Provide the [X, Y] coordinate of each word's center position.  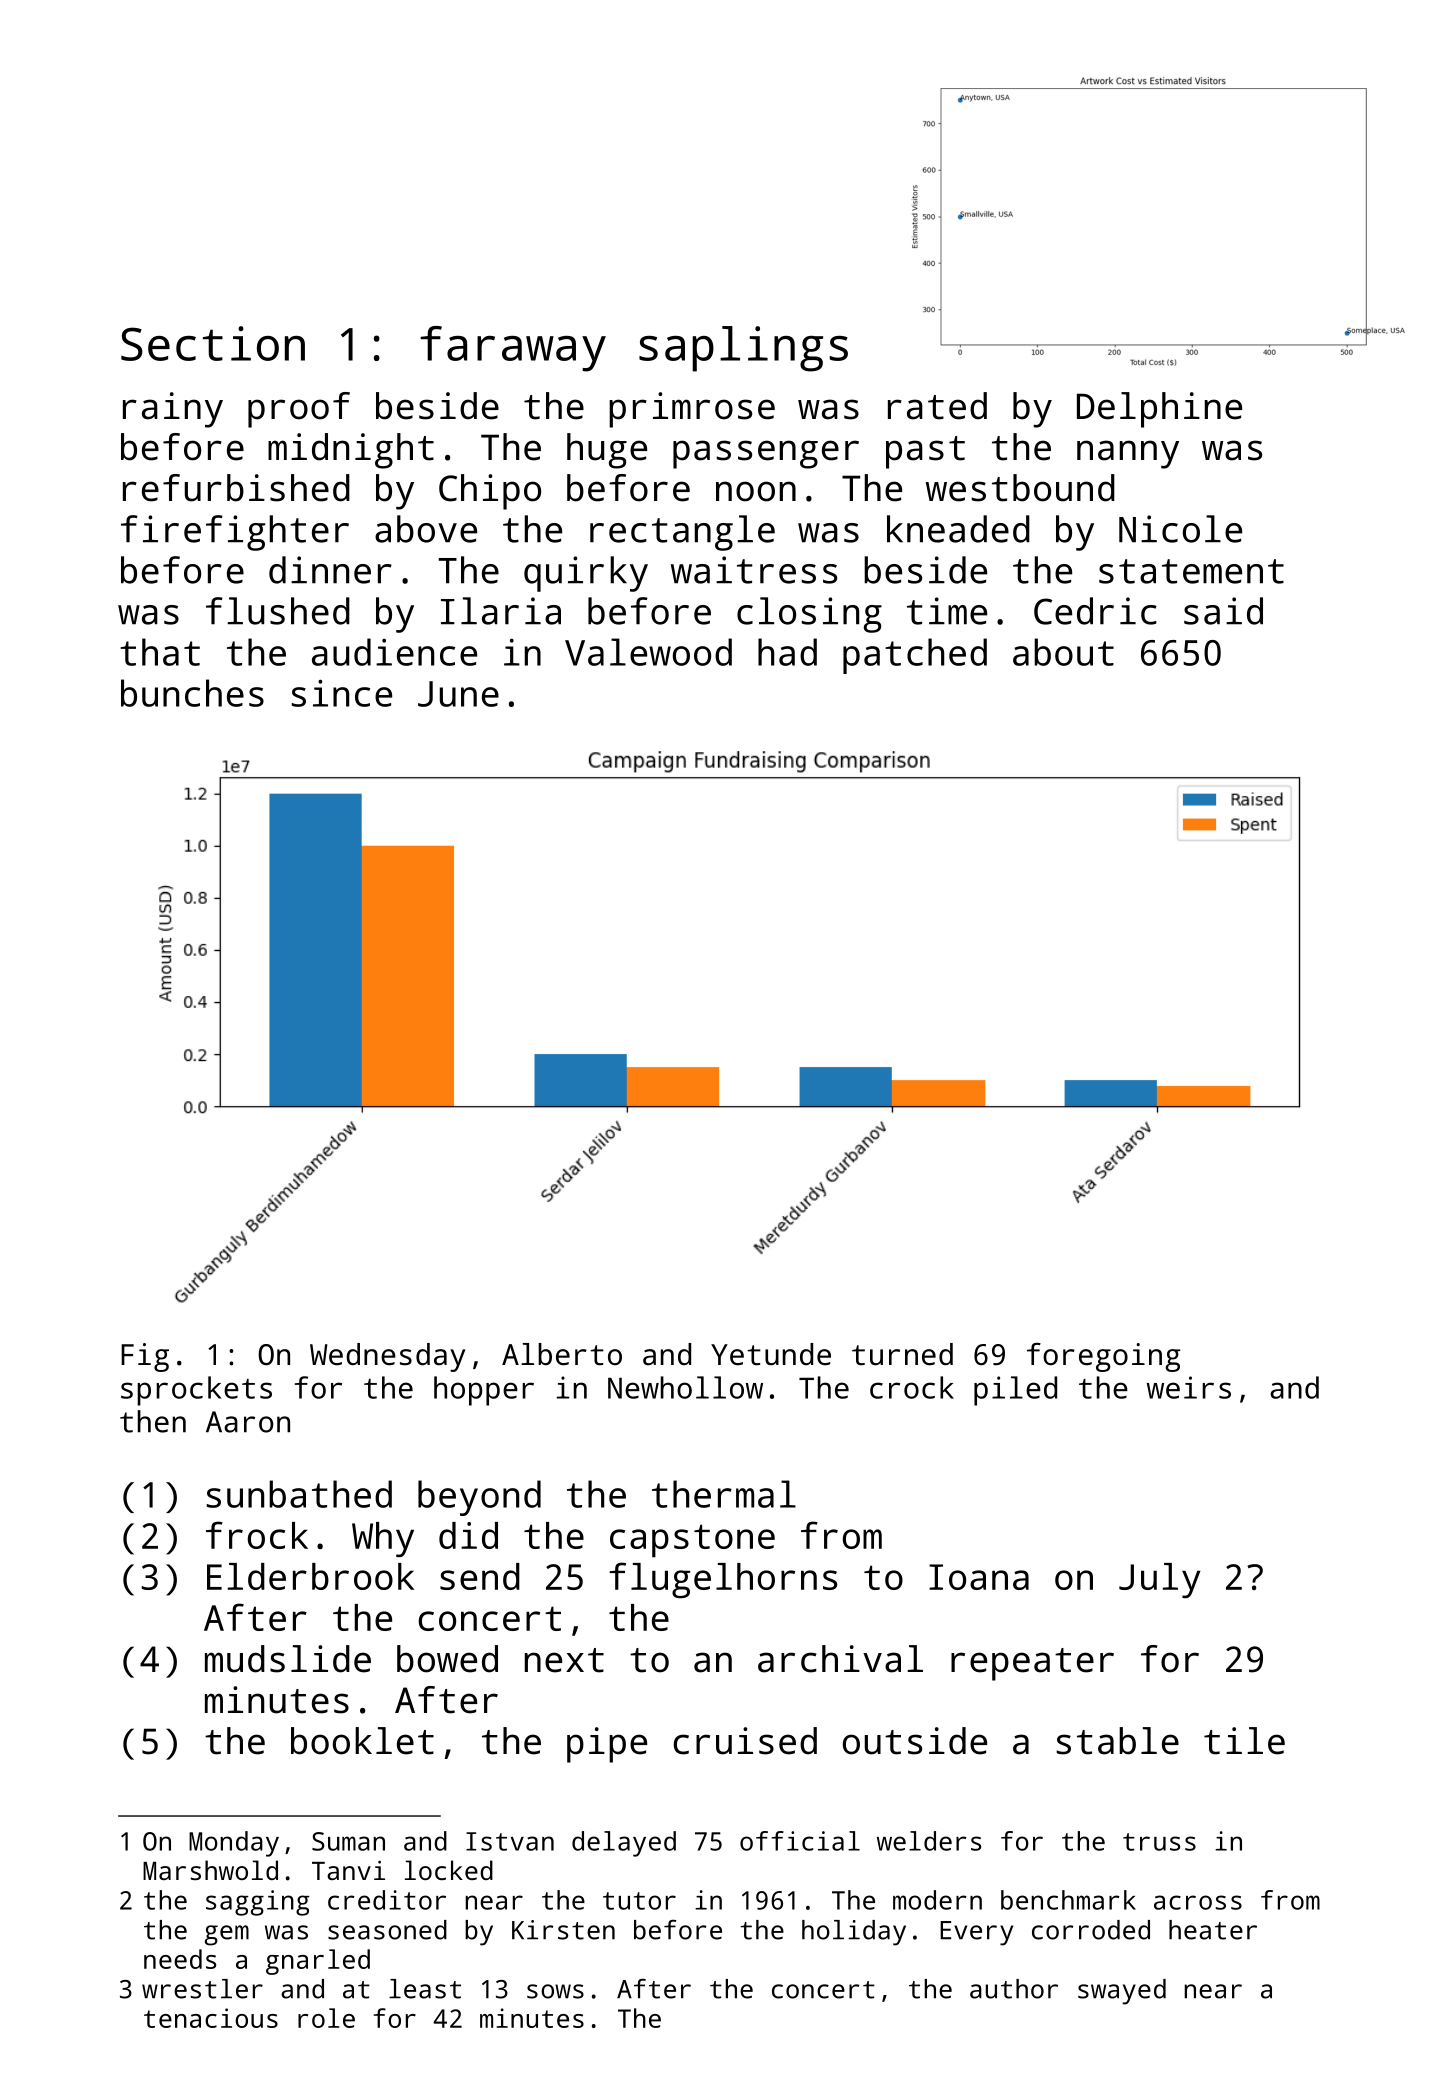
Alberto [562, 1354]
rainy [173, 410]
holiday [854, 1933]
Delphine [1159, 410]
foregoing [1103, 1357]
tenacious [211, 2018]
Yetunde [771, 1354]
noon [756, 491]
